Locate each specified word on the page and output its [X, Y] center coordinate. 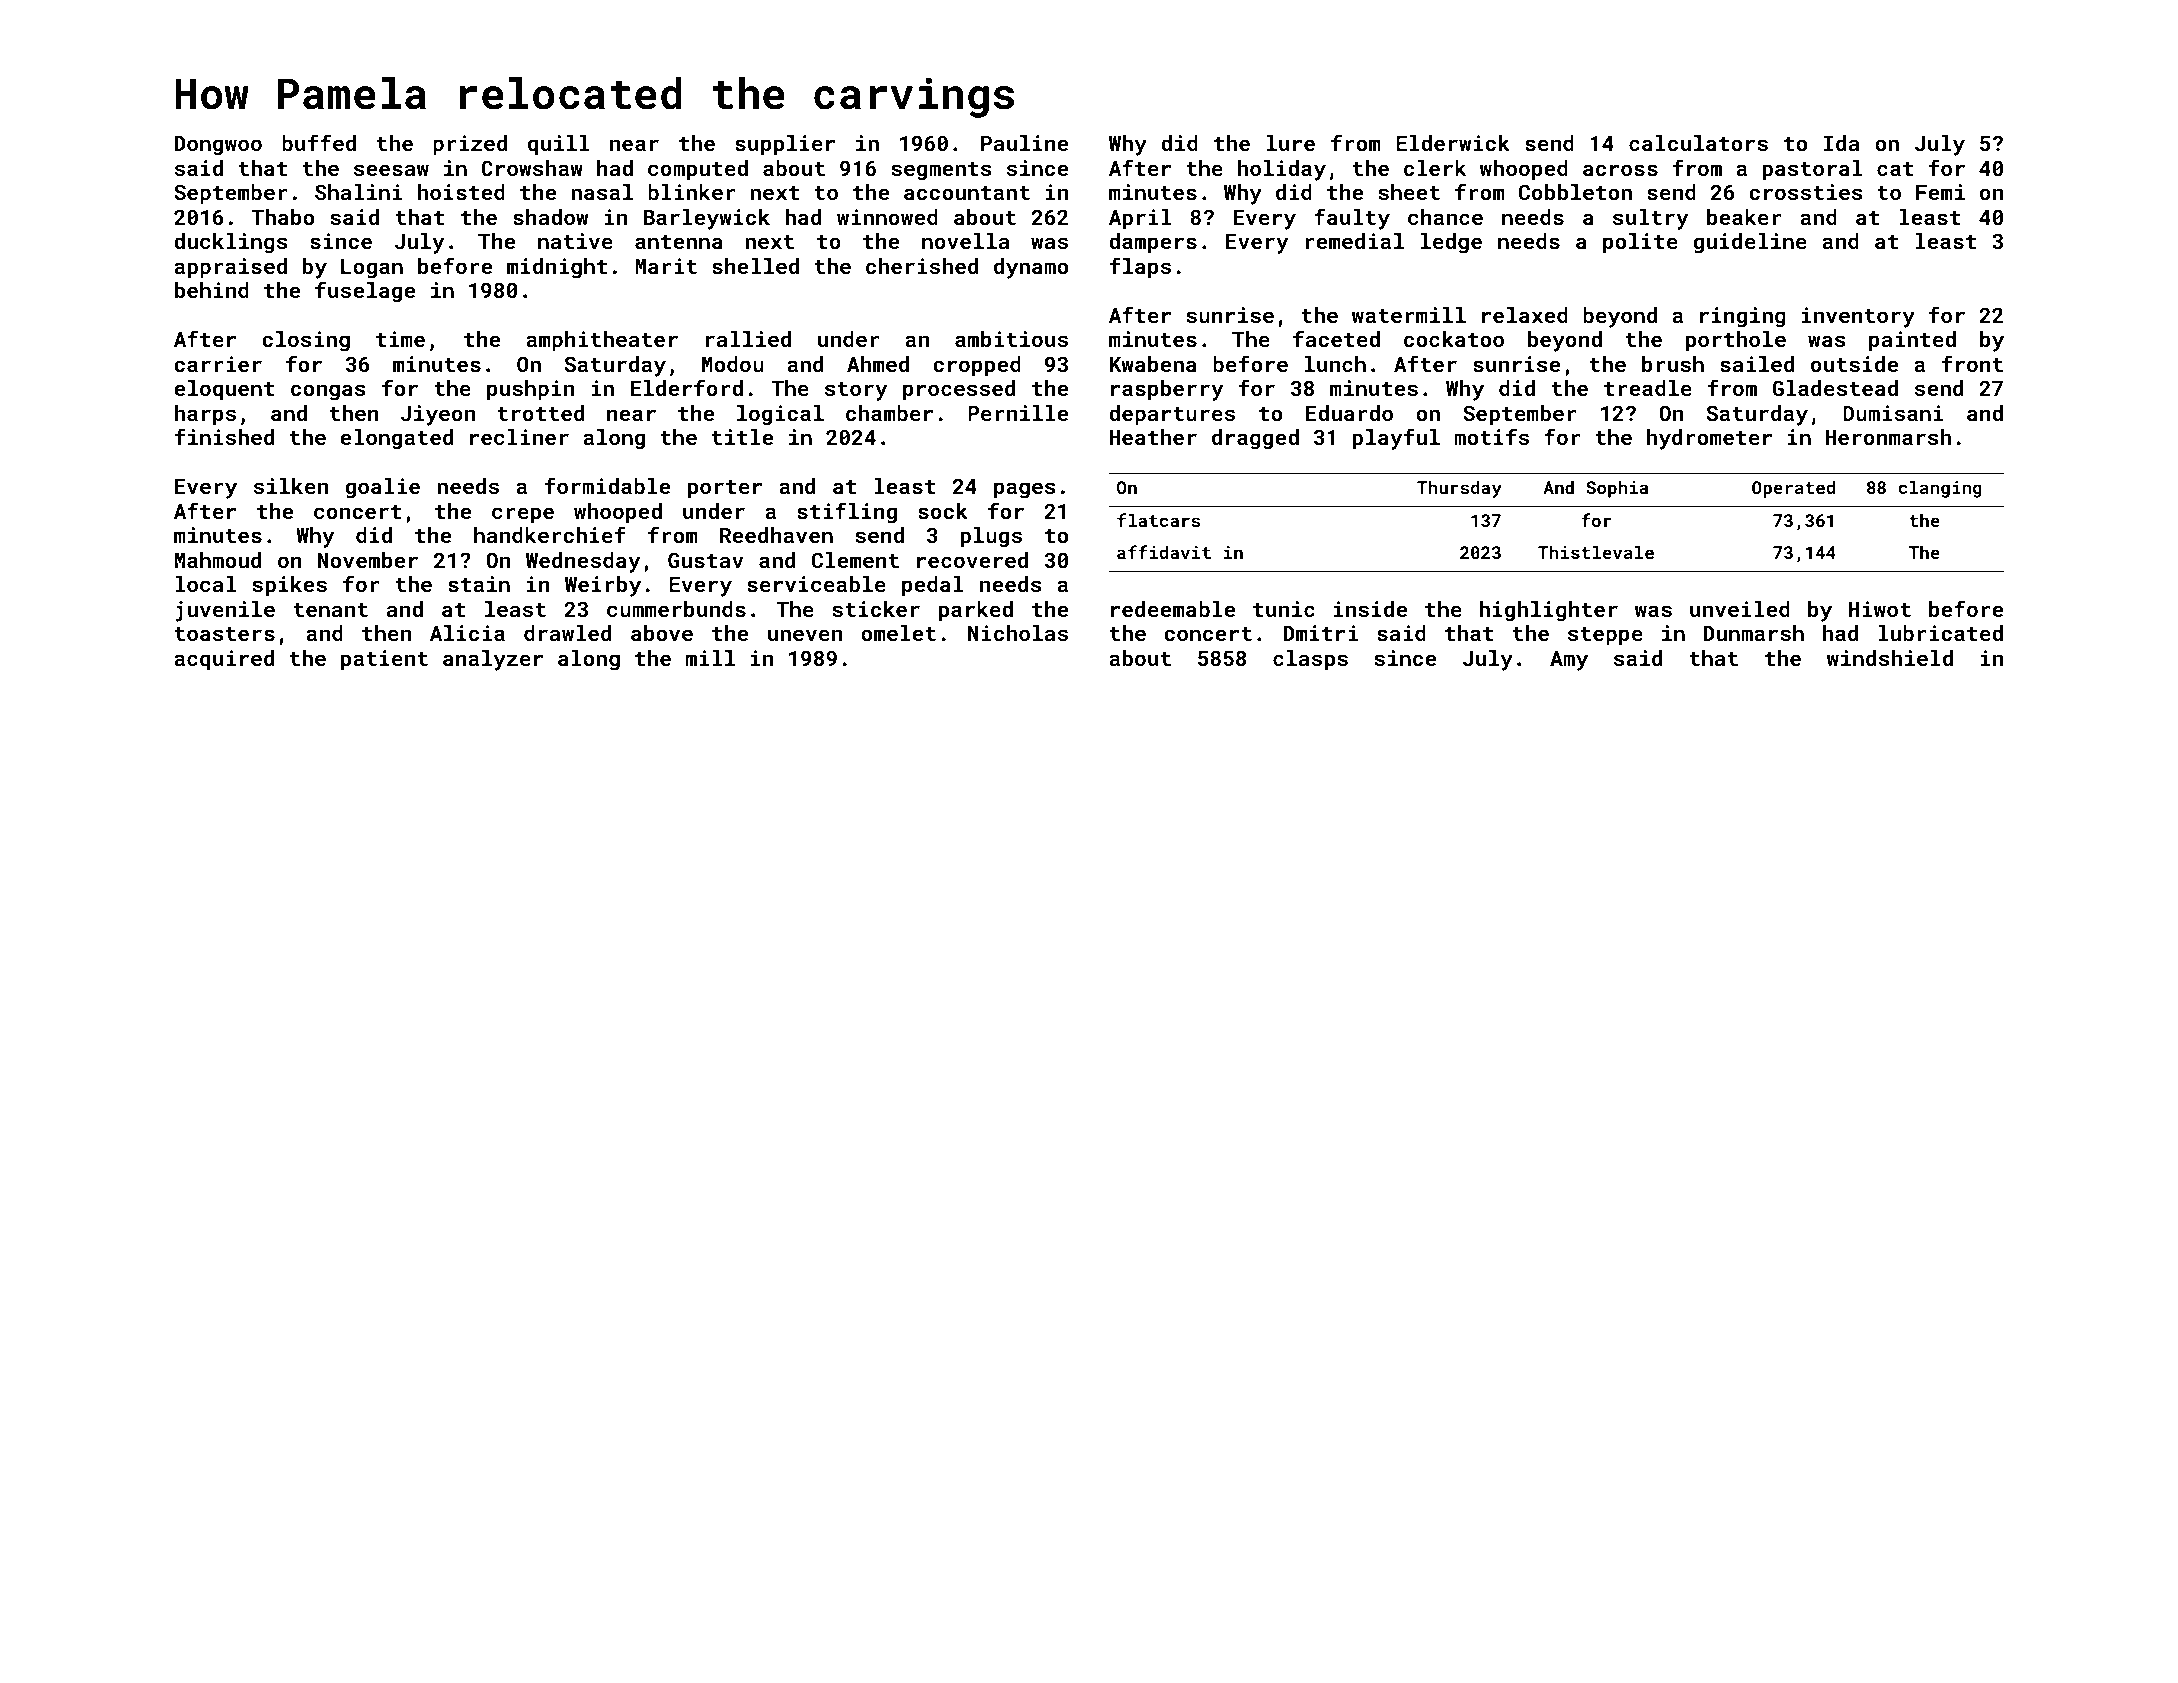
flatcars [1158, 520]
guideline [1750, 243]
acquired [224, 660]
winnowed [887, 217]
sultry [1650, 219]
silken [291, 486]
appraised [230, 268]
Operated [1793, 489]
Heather [1153, 437]
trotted [540, 413]
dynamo [1031, 268]
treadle [1648, 388]
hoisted [461, 192]
